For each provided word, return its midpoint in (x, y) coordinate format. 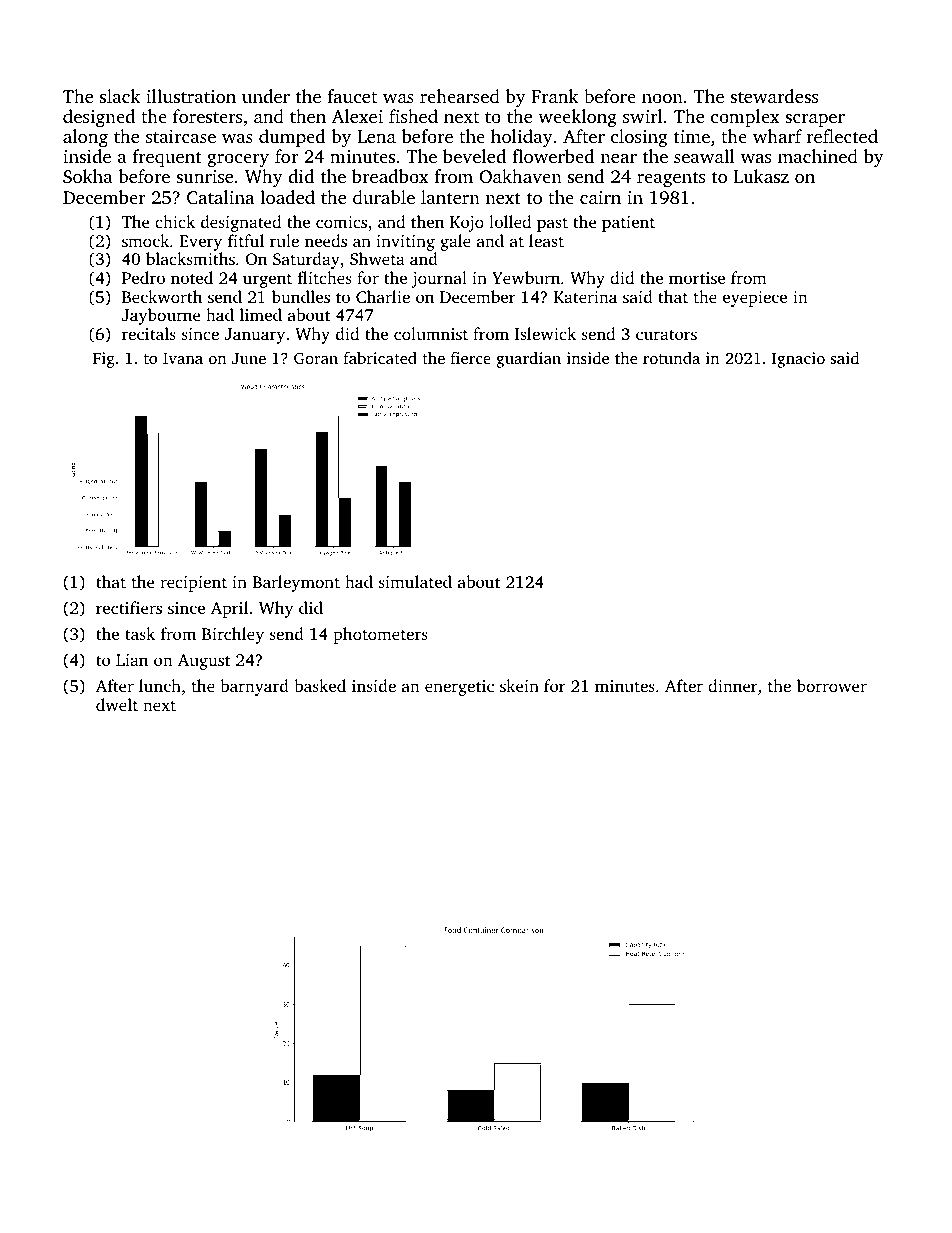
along (85, 138)
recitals (149, 333)
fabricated (380, 358)
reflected (842, 136)
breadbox (390, 176)
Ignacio (798, 360)
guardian (528, 360)
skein (519, 685)
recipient (193, 584)
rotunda (671, 358)
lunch (160, 685)
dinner (733, 685)
